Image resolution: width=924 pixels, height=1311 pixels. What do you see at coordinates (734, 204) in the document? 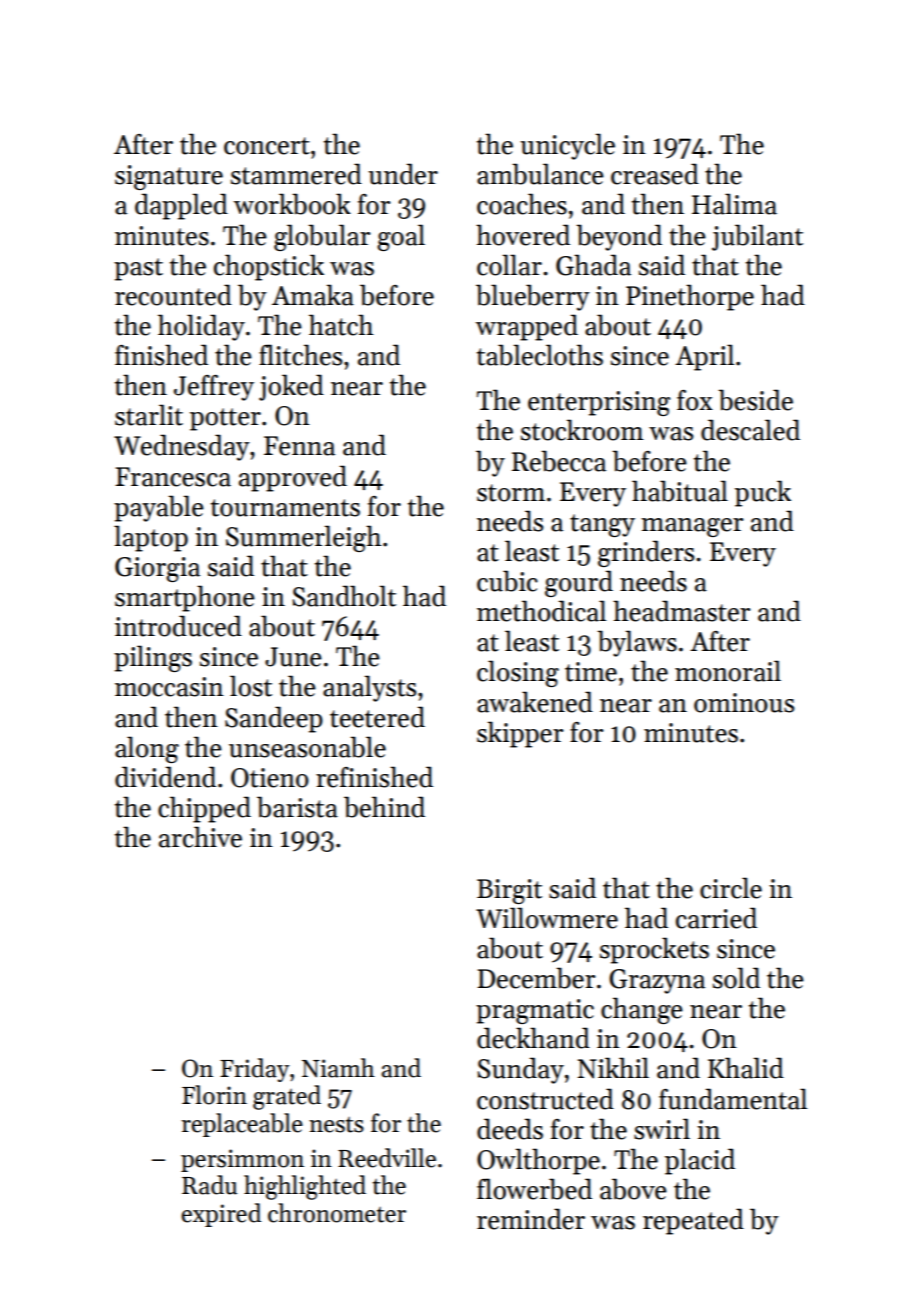
I see `Halima` at bounding box center [734, 204].
